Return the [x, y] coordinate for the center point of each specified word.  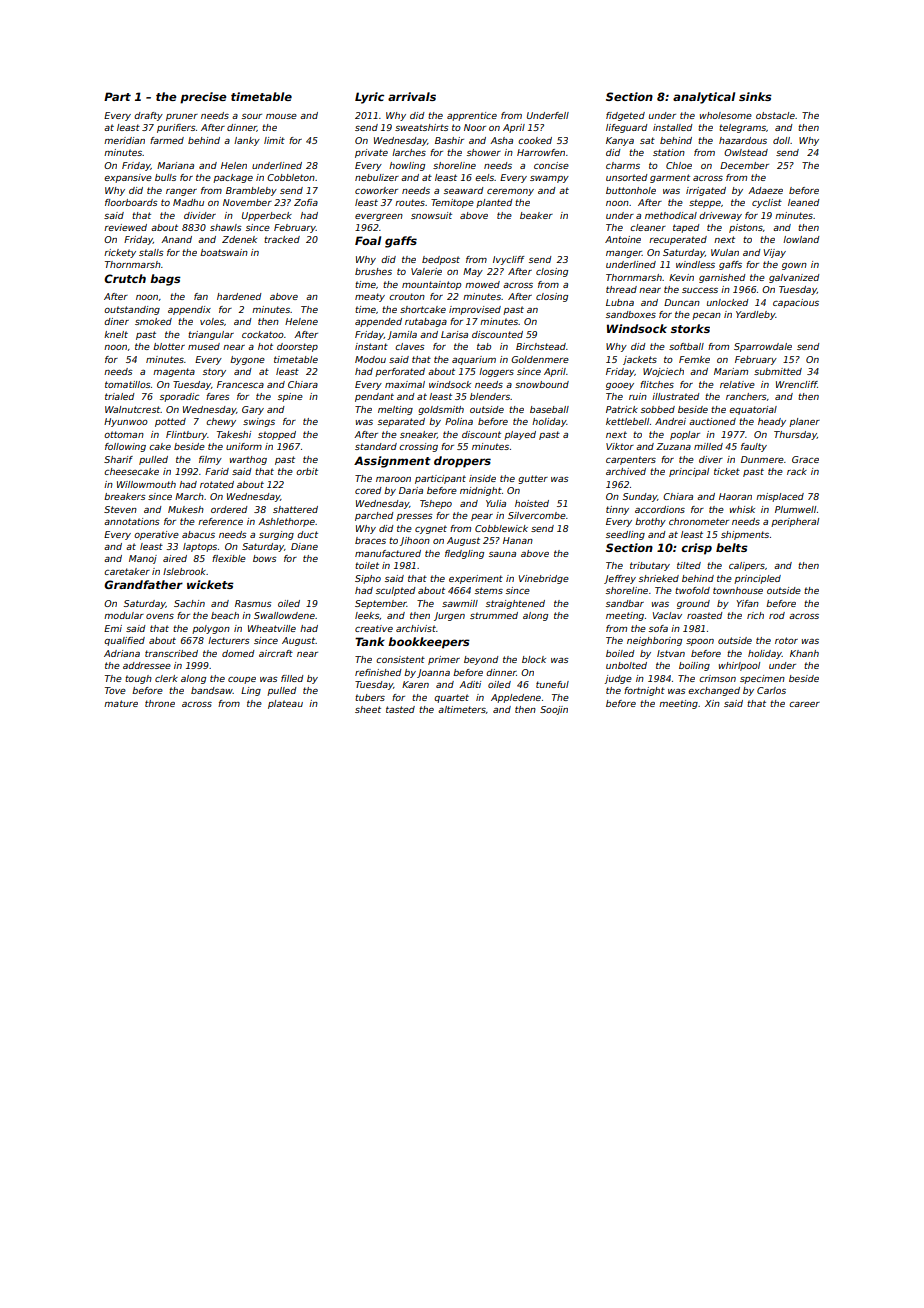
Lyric [369, 98]
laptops [200, 547]
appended [378, 322]
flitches [657, 384]
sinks [755, 96]
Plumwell [795, 509]
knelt [116, 334]
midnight [481, 491]
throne [160, 703]
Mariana [175, 165]
